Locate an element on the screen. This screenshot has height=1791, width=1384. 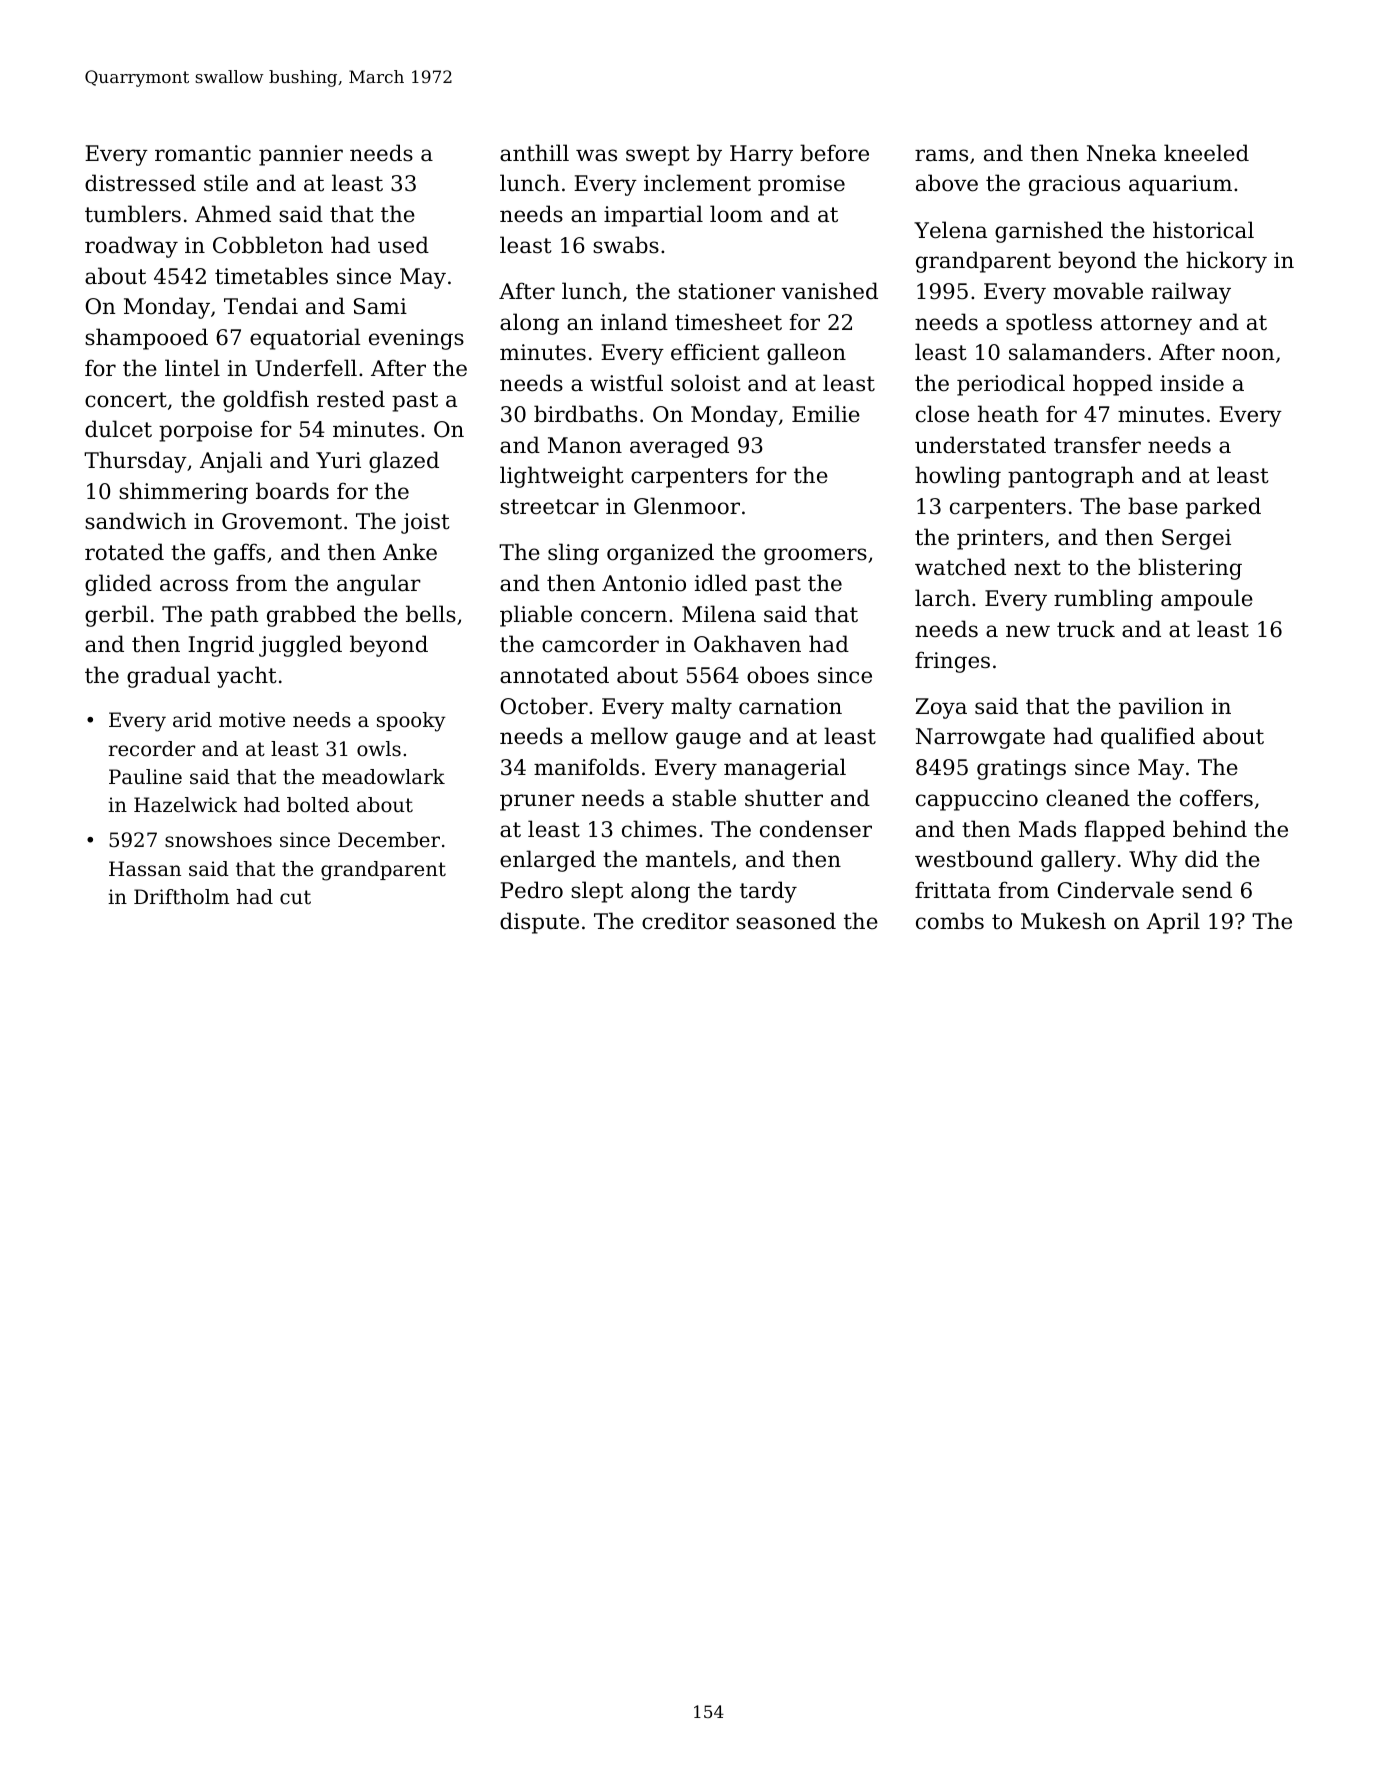
before is located at coordinates (834, 153).
